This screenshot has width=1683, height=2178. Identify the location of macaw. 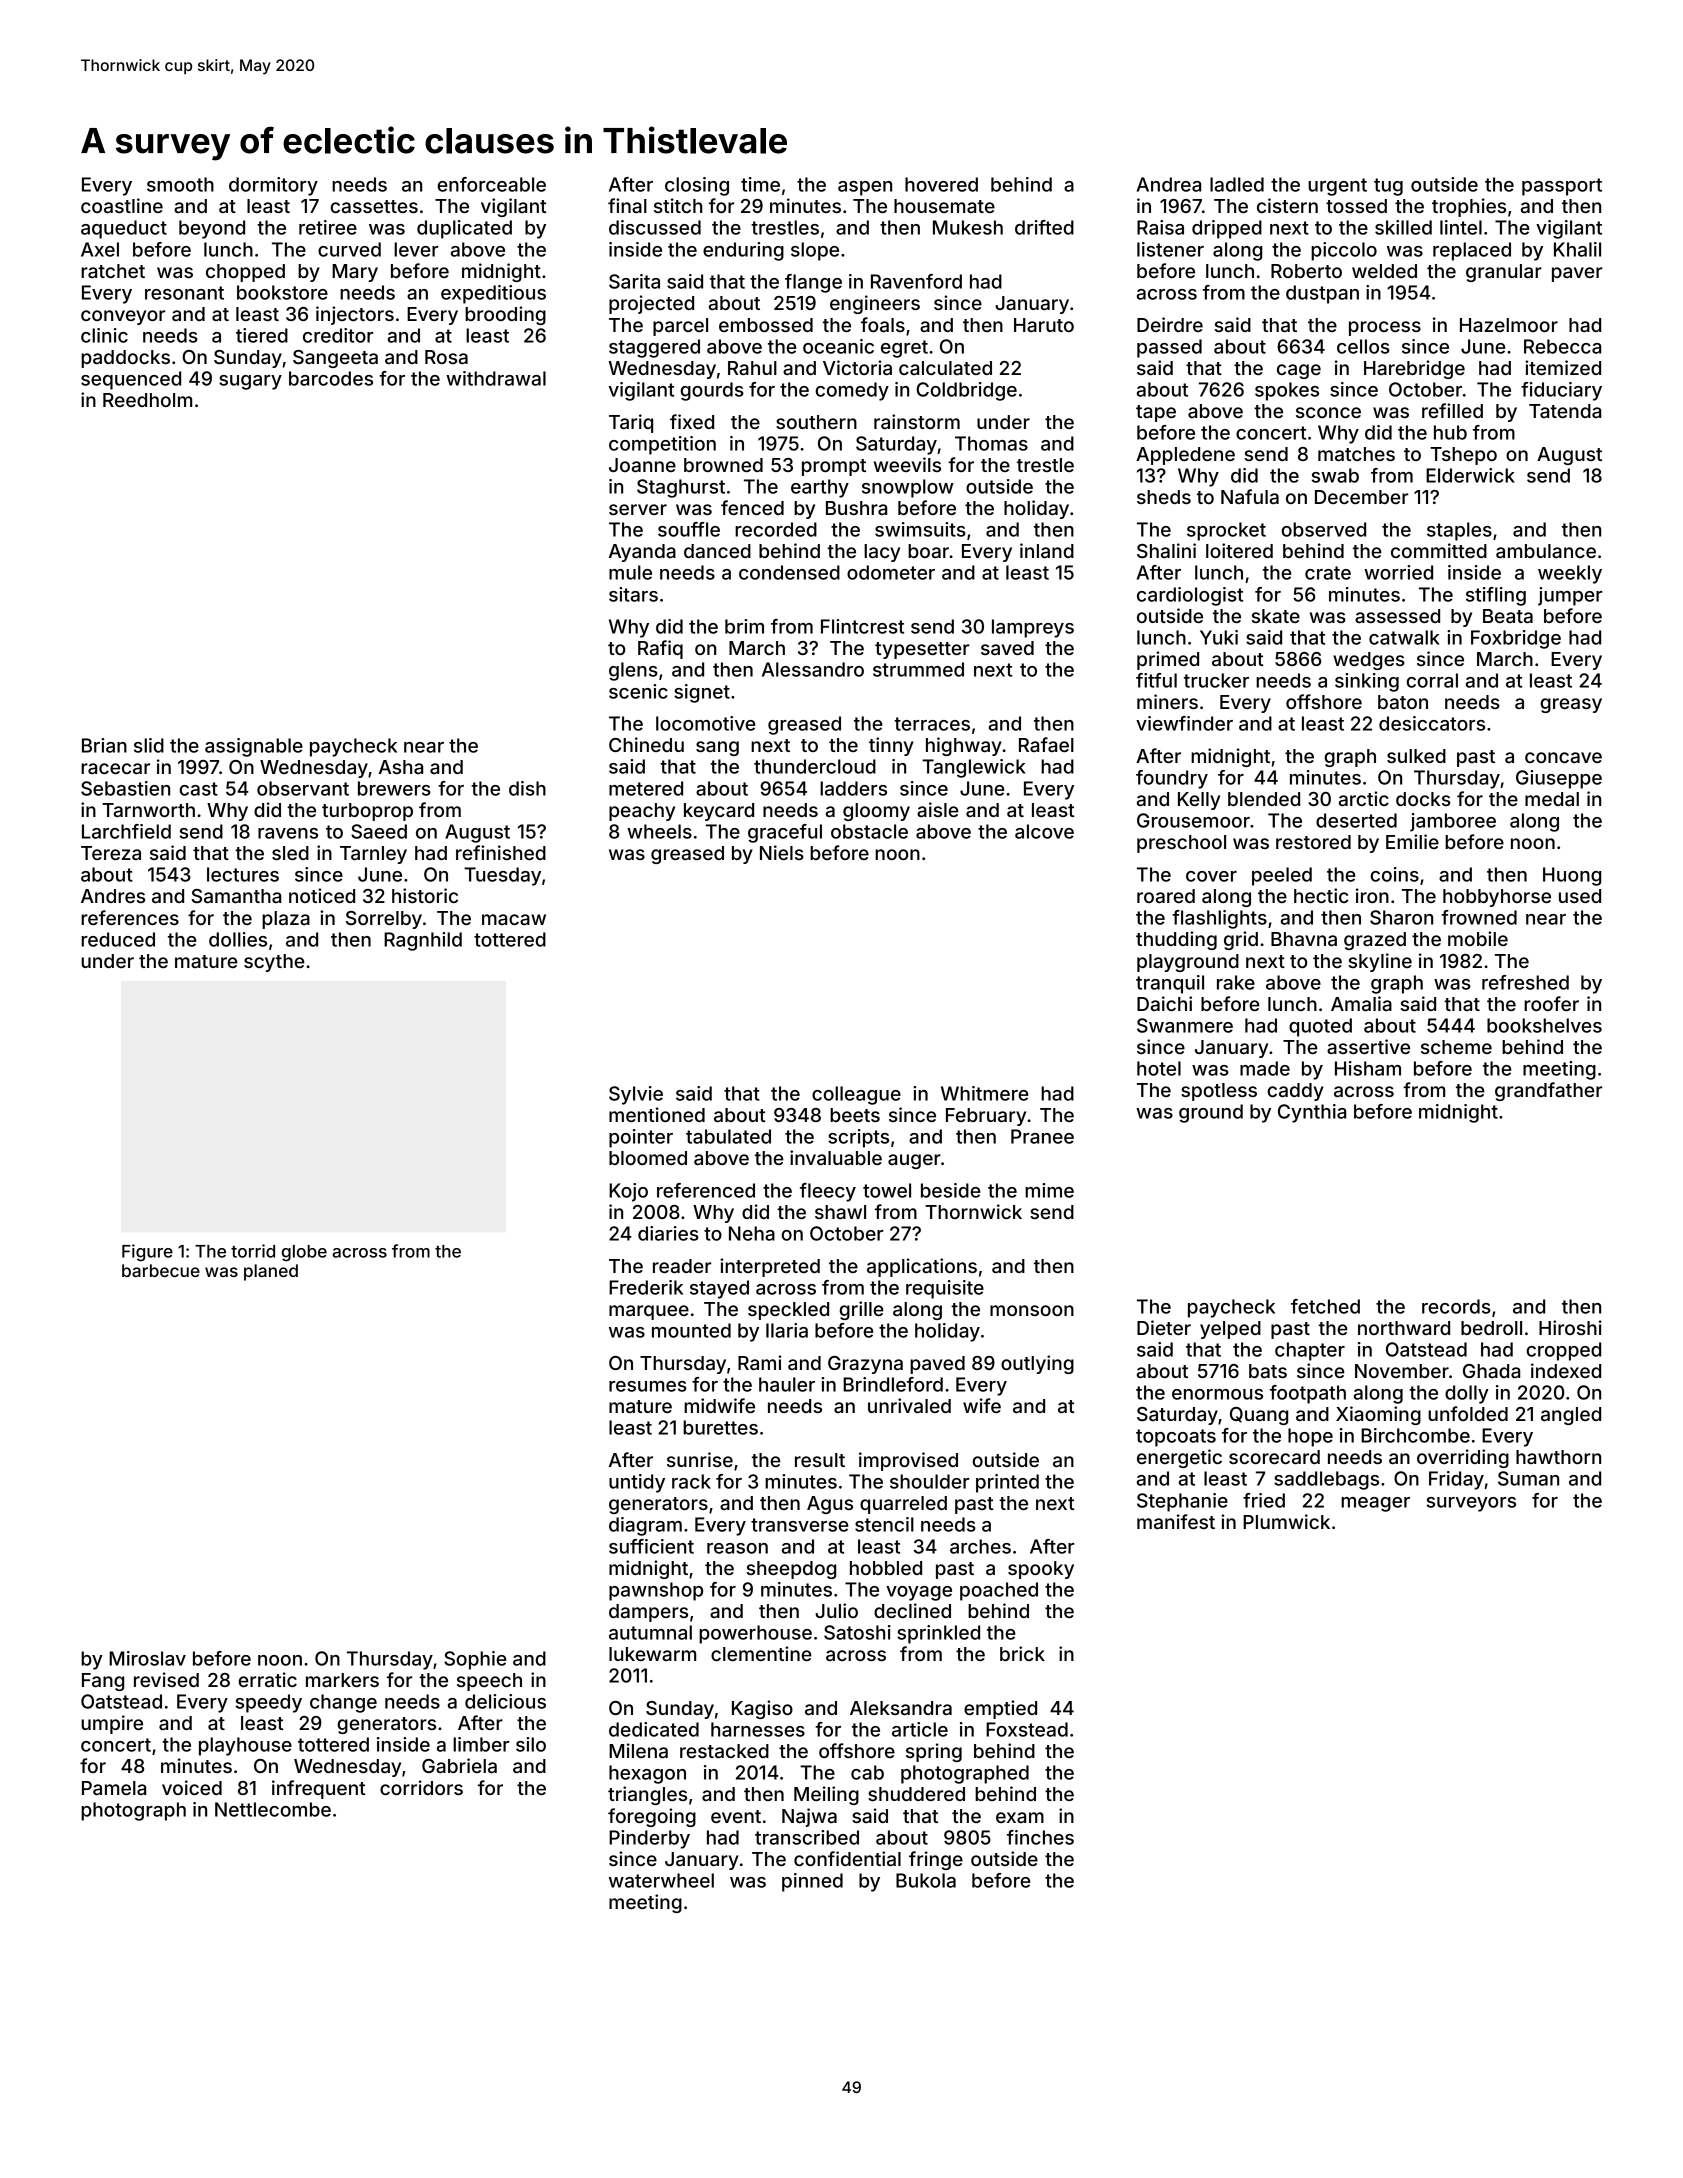
(514, 919).
